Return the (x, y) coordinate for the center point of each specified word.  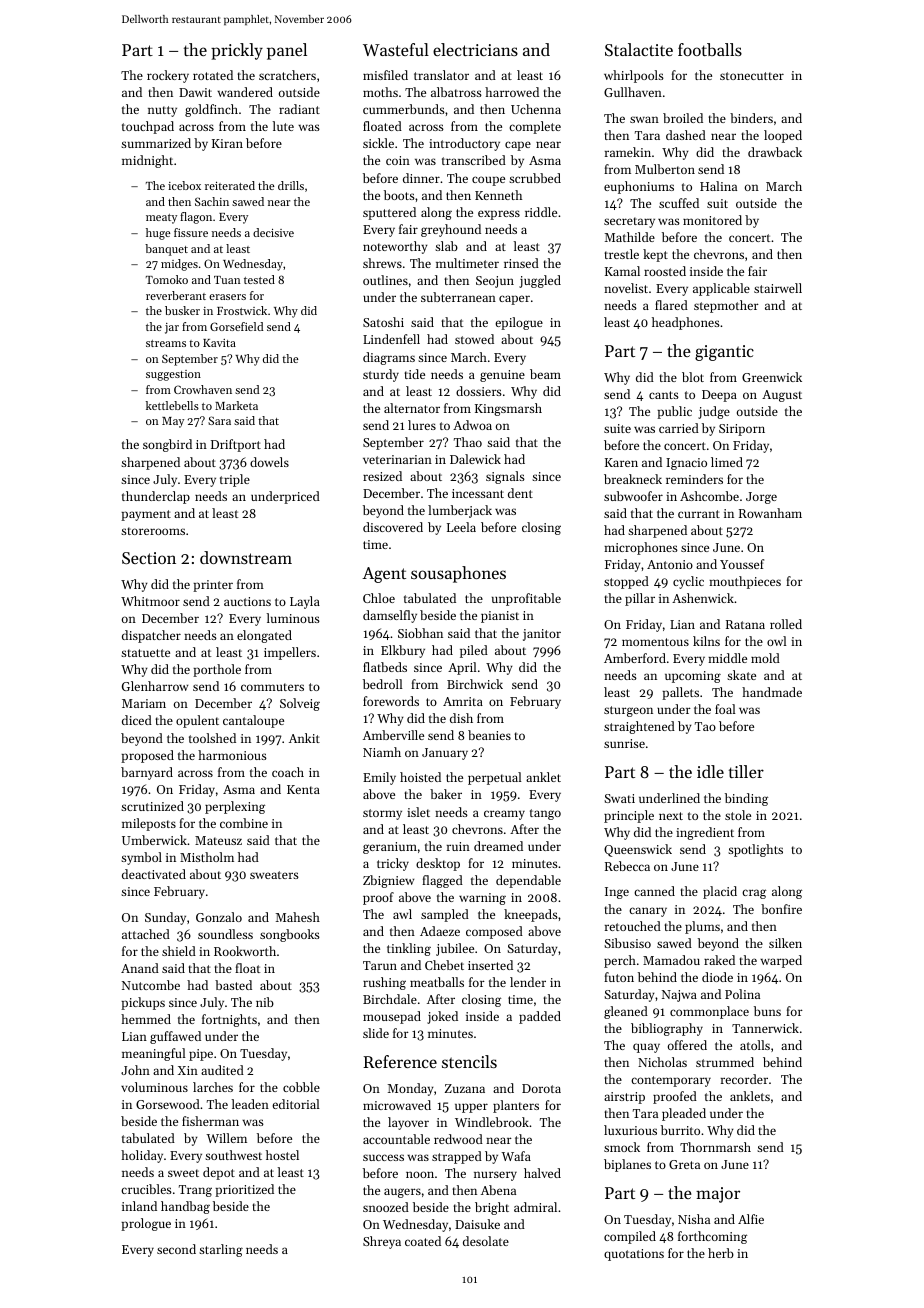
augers (402, 1193)
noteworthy (395, 247)
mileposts (149, 824)
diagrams (389, 358)
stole (738, 815)
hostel (282, 1155)
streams (166, 343)
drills (291, 185)
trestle (621, 254)
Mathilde (630, 237)
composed (494, 932)
